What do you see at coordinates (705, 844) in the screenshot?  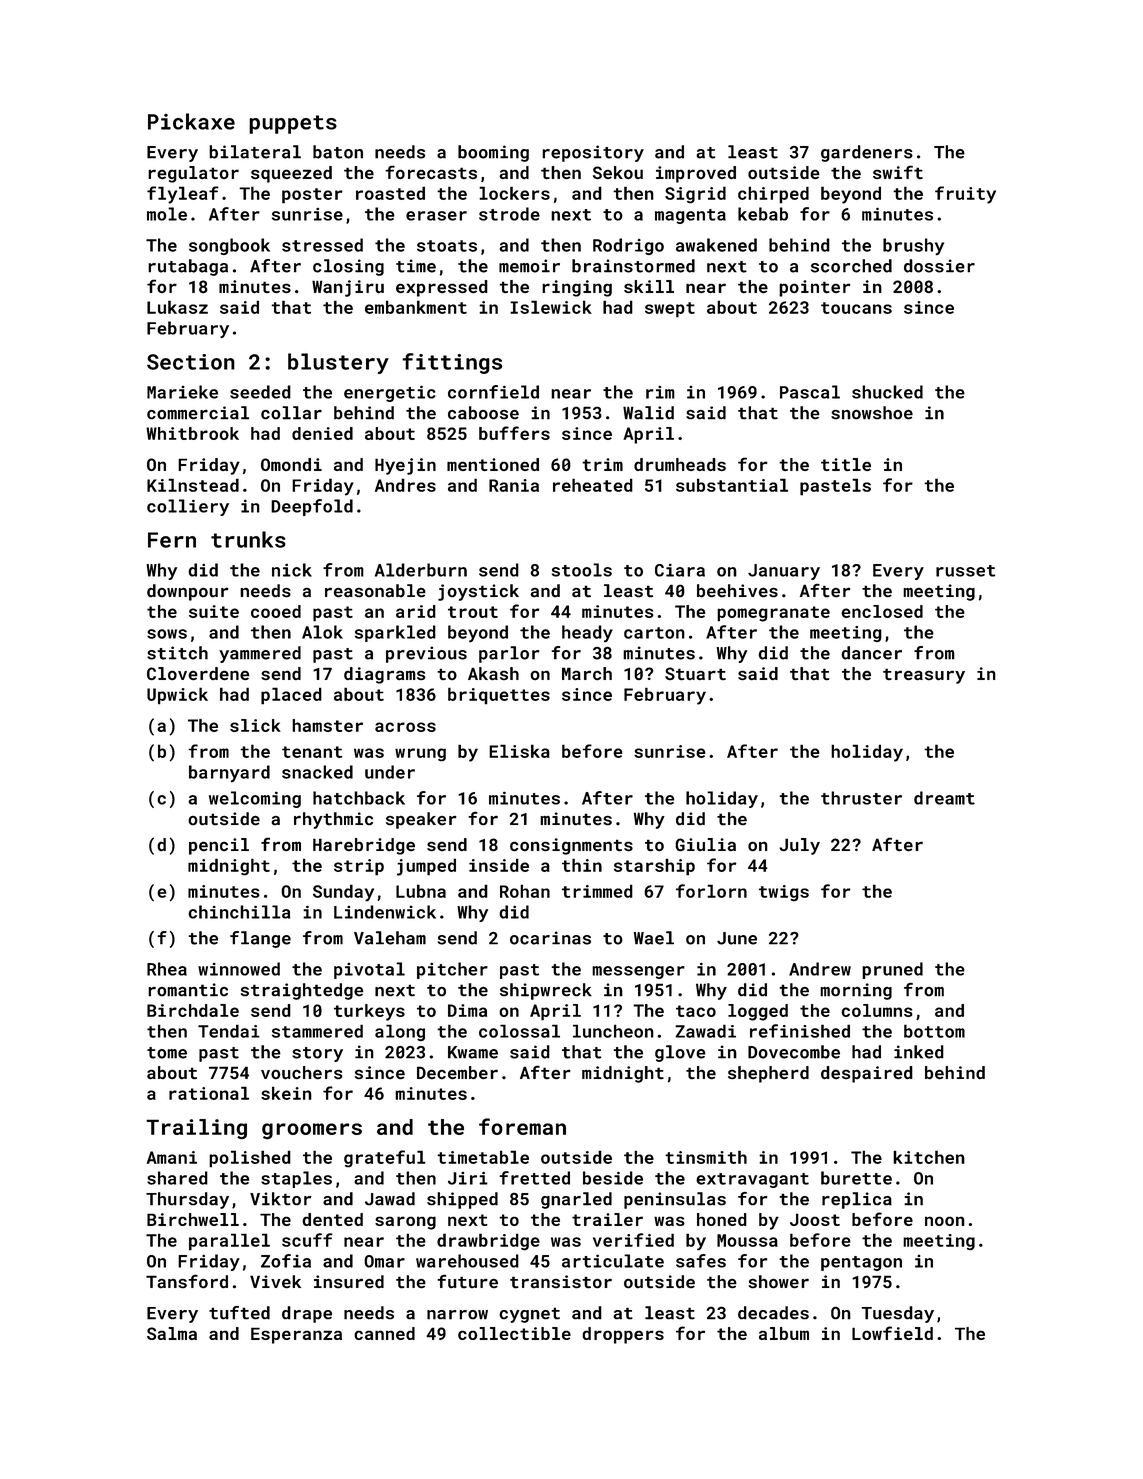 I see `Giulia` at bounding box center [705, 844].
